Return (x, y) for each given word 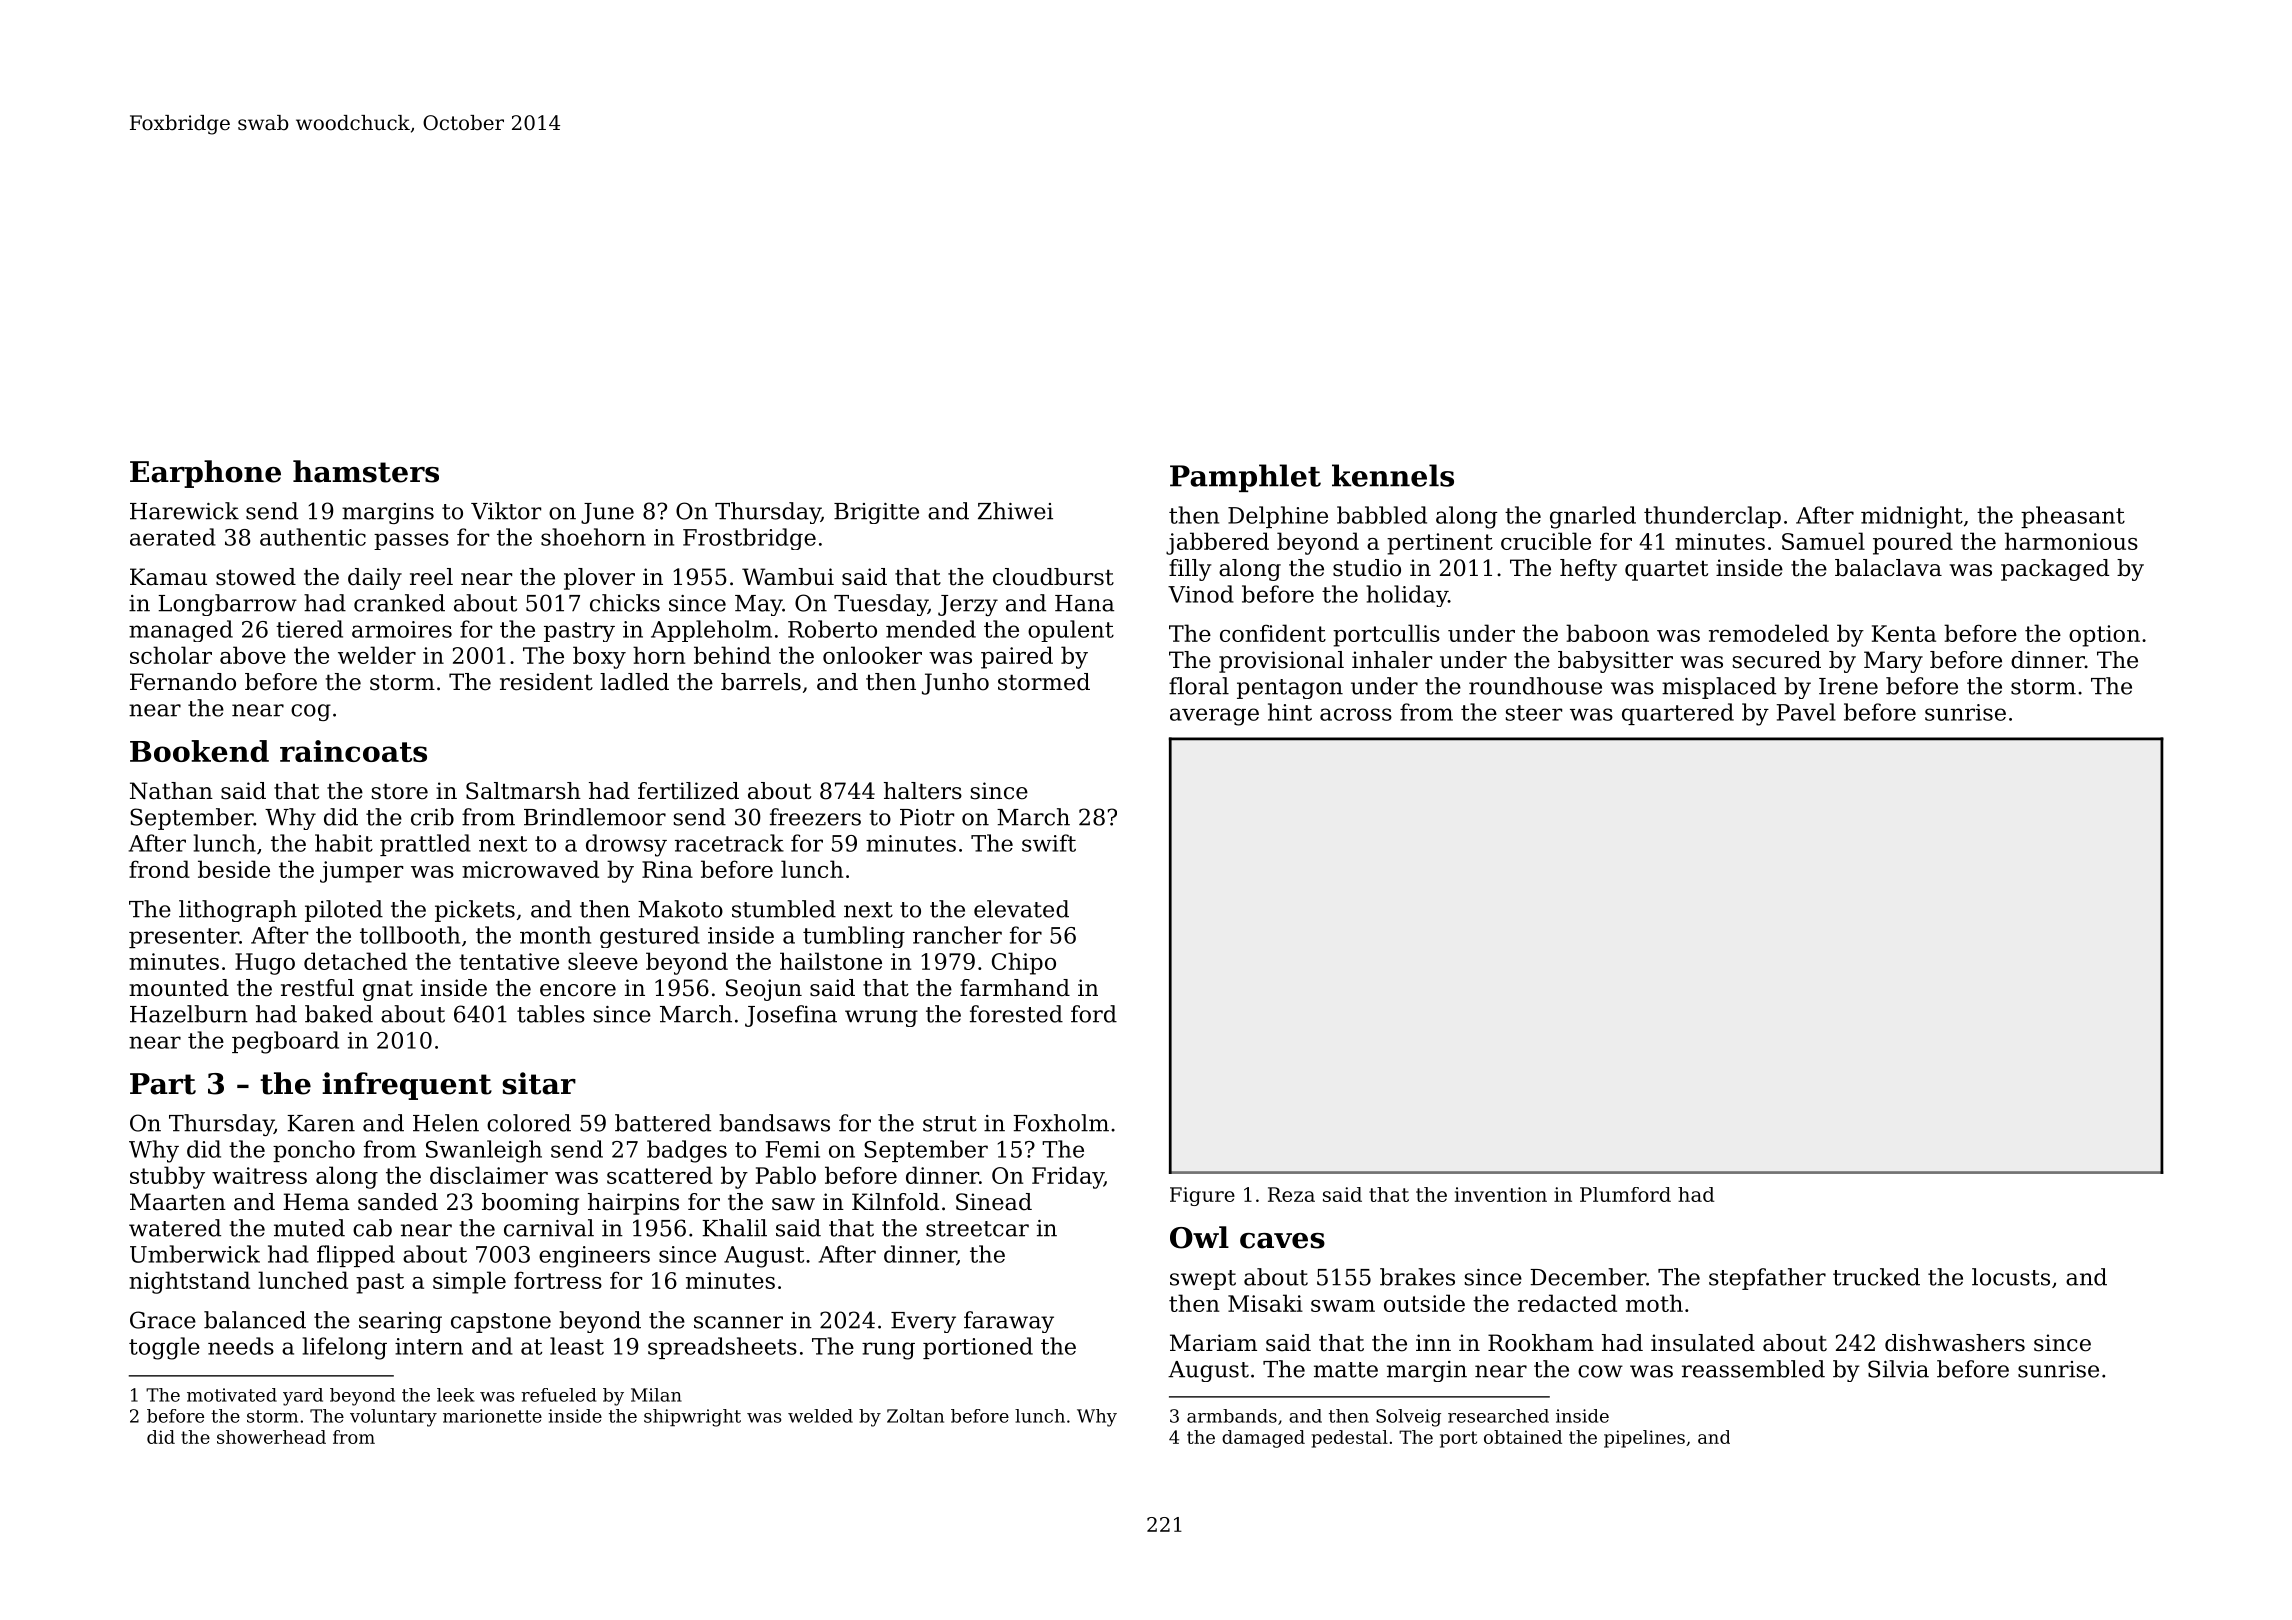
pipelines (1644, 1439)
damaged (1263, 1439)
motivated (232, 1395)
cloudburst (1053, 577)
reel (431, 577)
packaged (2055, 570)
